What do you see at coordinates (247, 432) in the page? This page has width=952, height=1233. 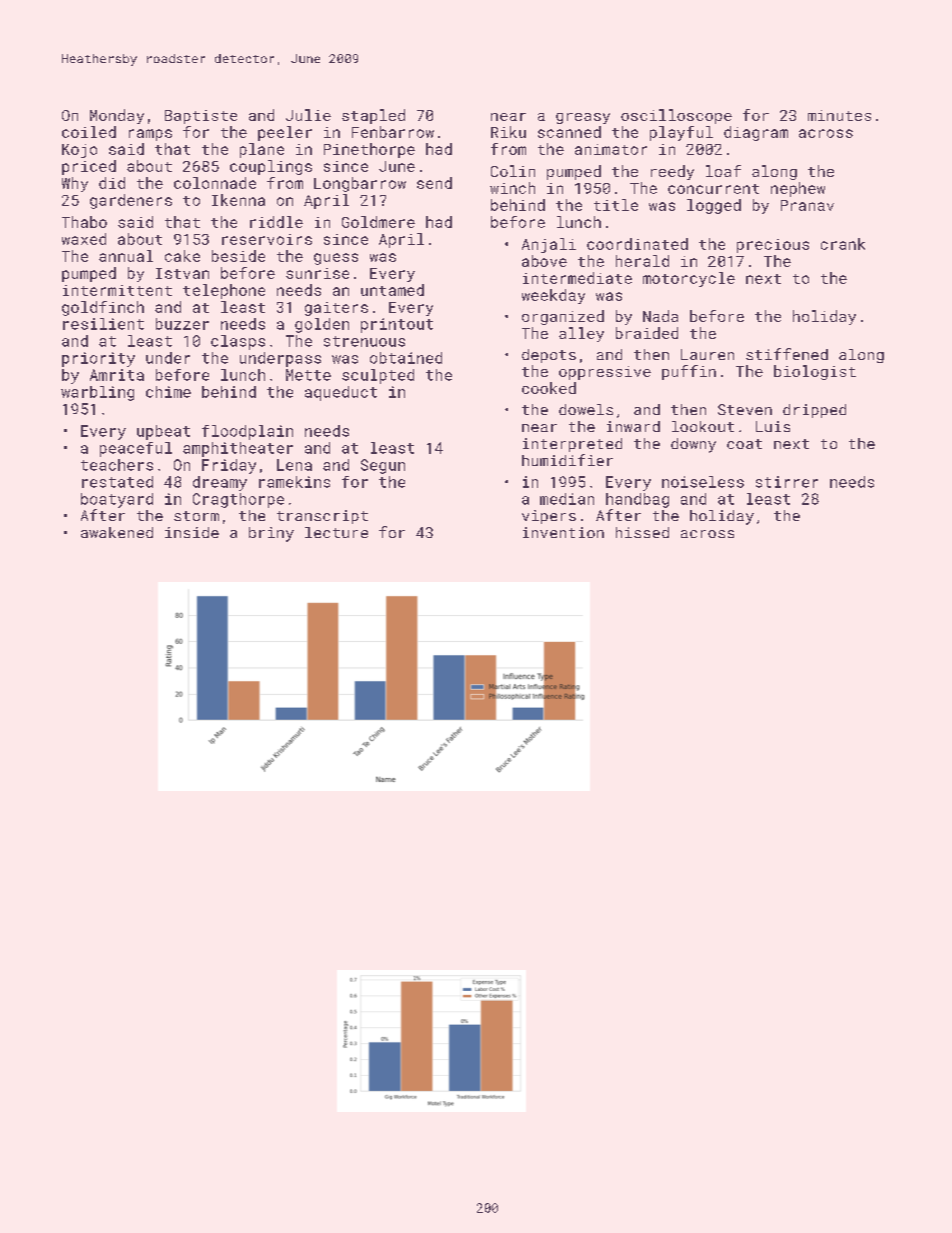 I see `floodplain` at bounding box center [247, 432].
